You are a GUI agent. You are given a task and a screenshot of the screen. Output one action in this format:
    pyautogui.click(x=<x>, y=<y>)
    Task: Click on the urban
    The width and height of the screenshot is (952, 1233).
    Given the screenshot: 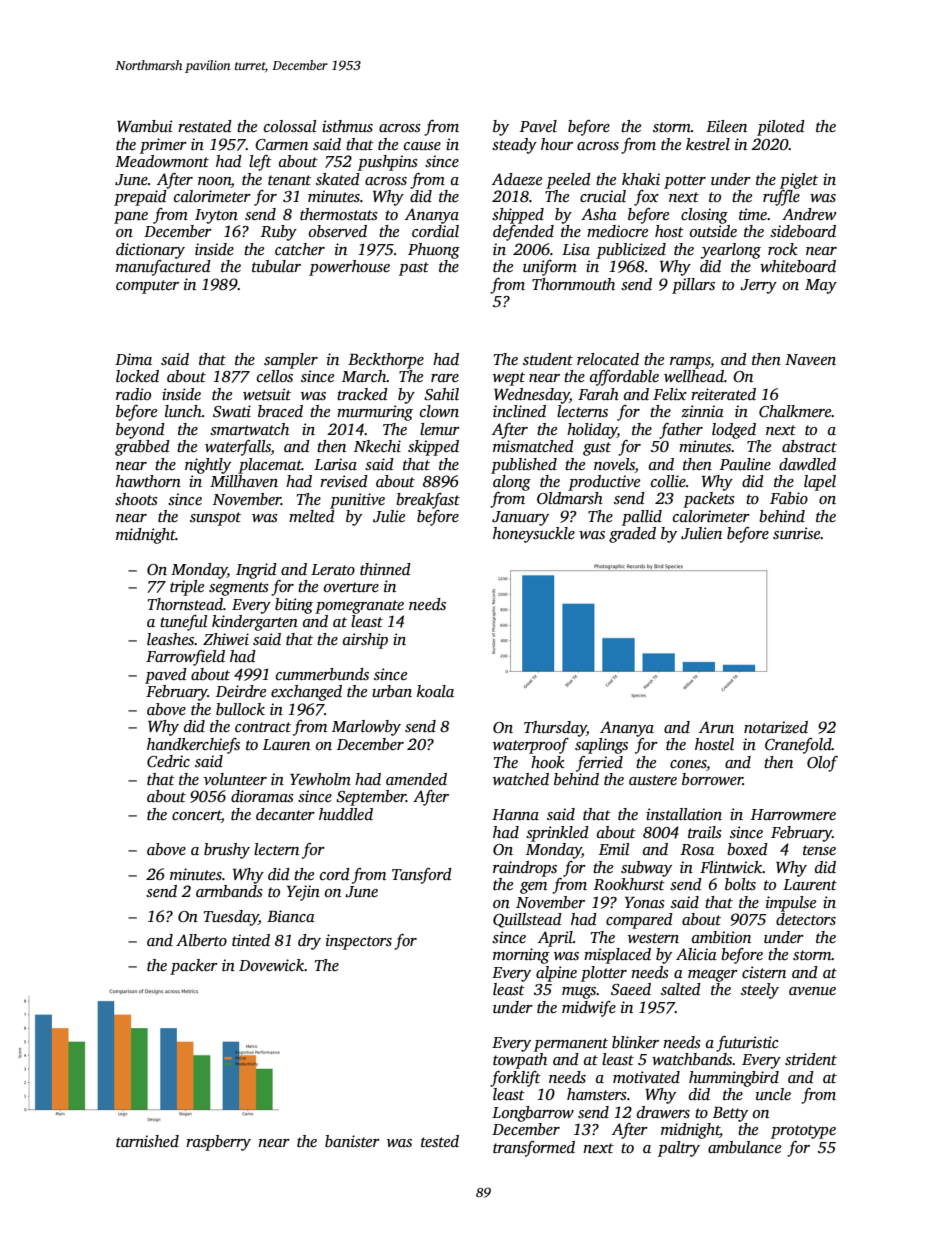 What is the action you would take?
    pyautogui.click(x=392, y=691)
